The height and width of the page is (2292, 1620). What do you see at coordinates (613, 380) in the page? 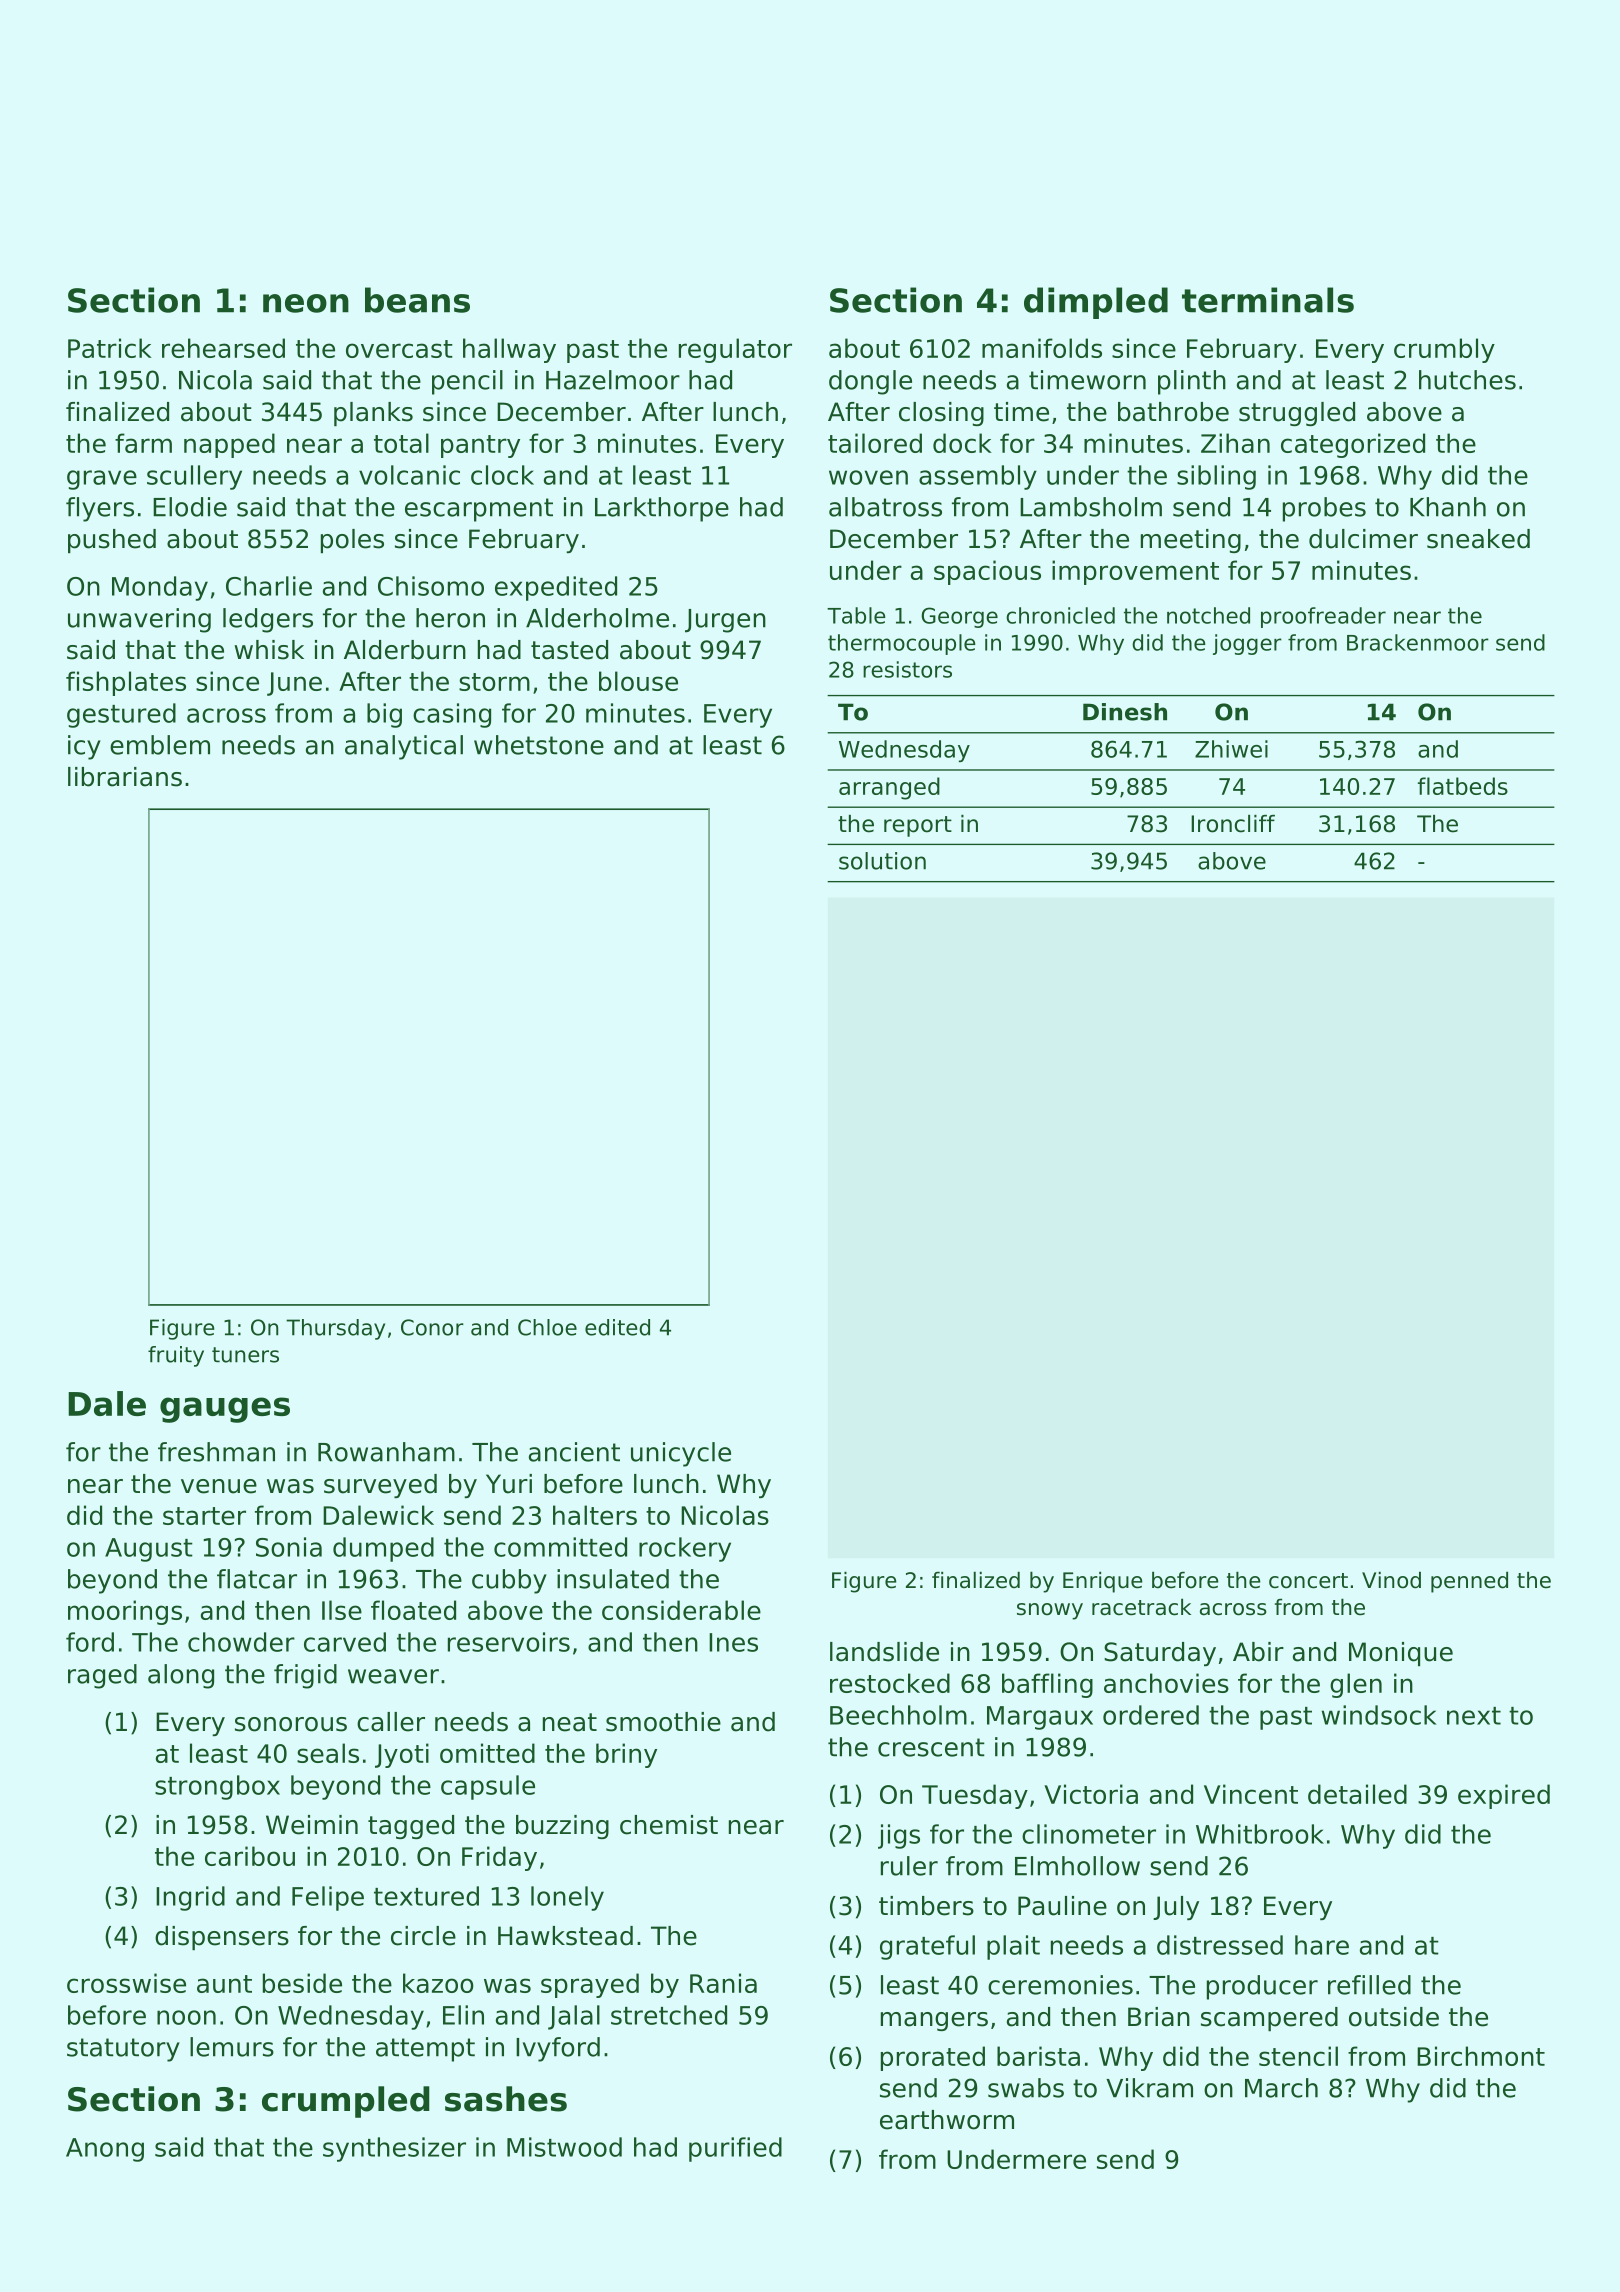
I see `Hazelmoor` at bounding box center [613, 380].
